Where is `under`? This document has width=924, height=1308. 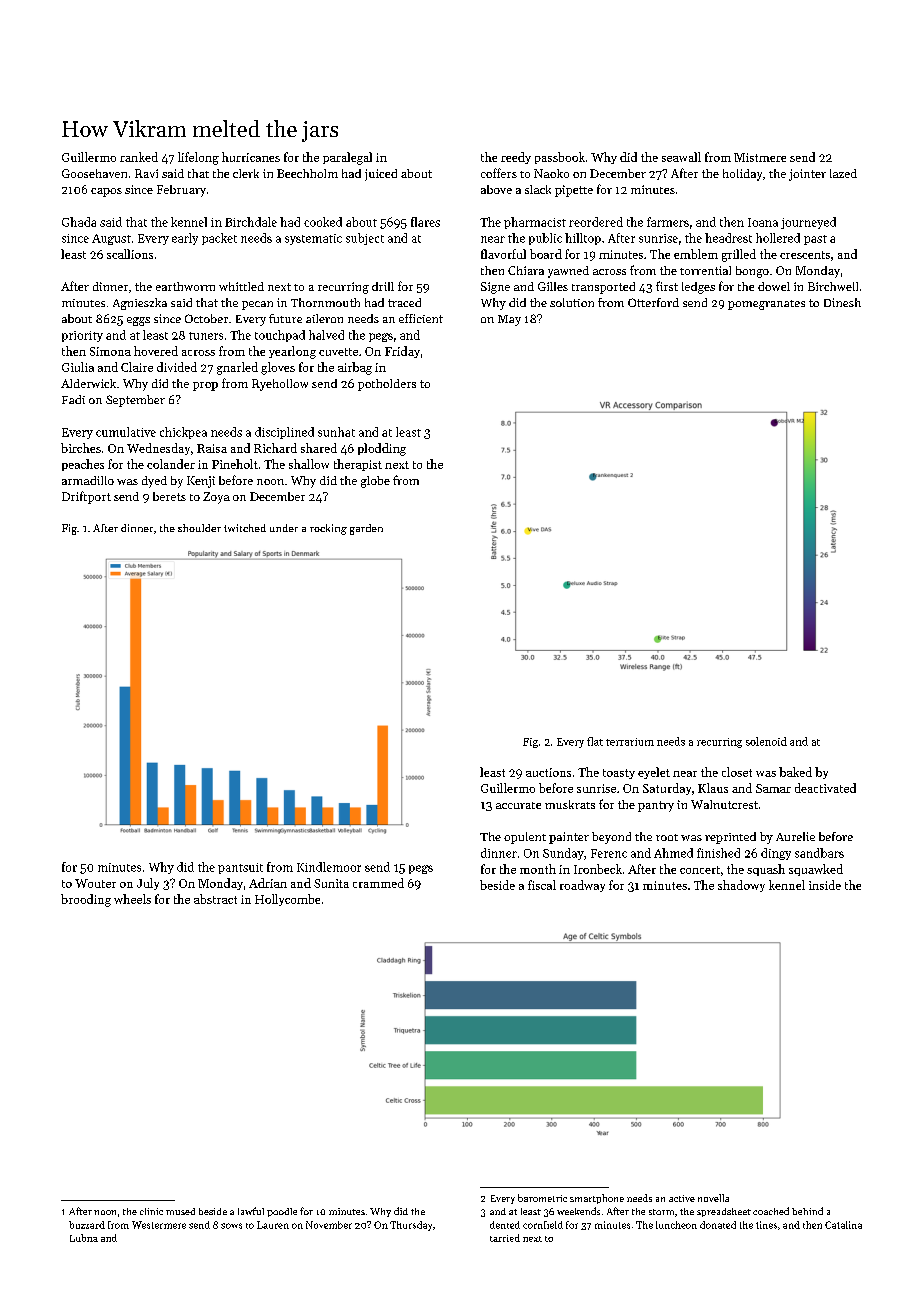 under is located at coordinates (284, 528).
